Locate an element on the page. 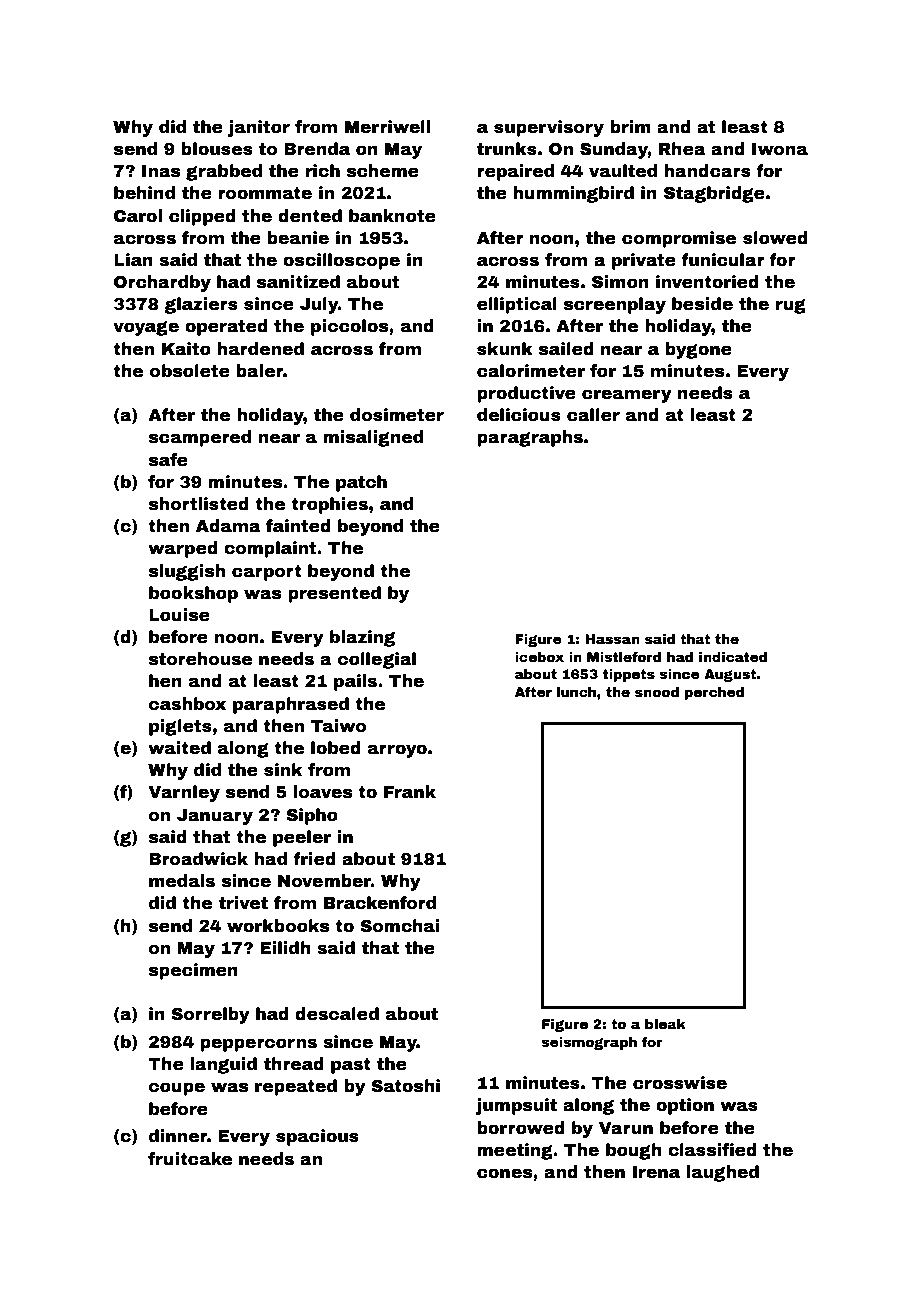 This page has height=1311, width=924. collegial is located at coordinates (377, 660).
